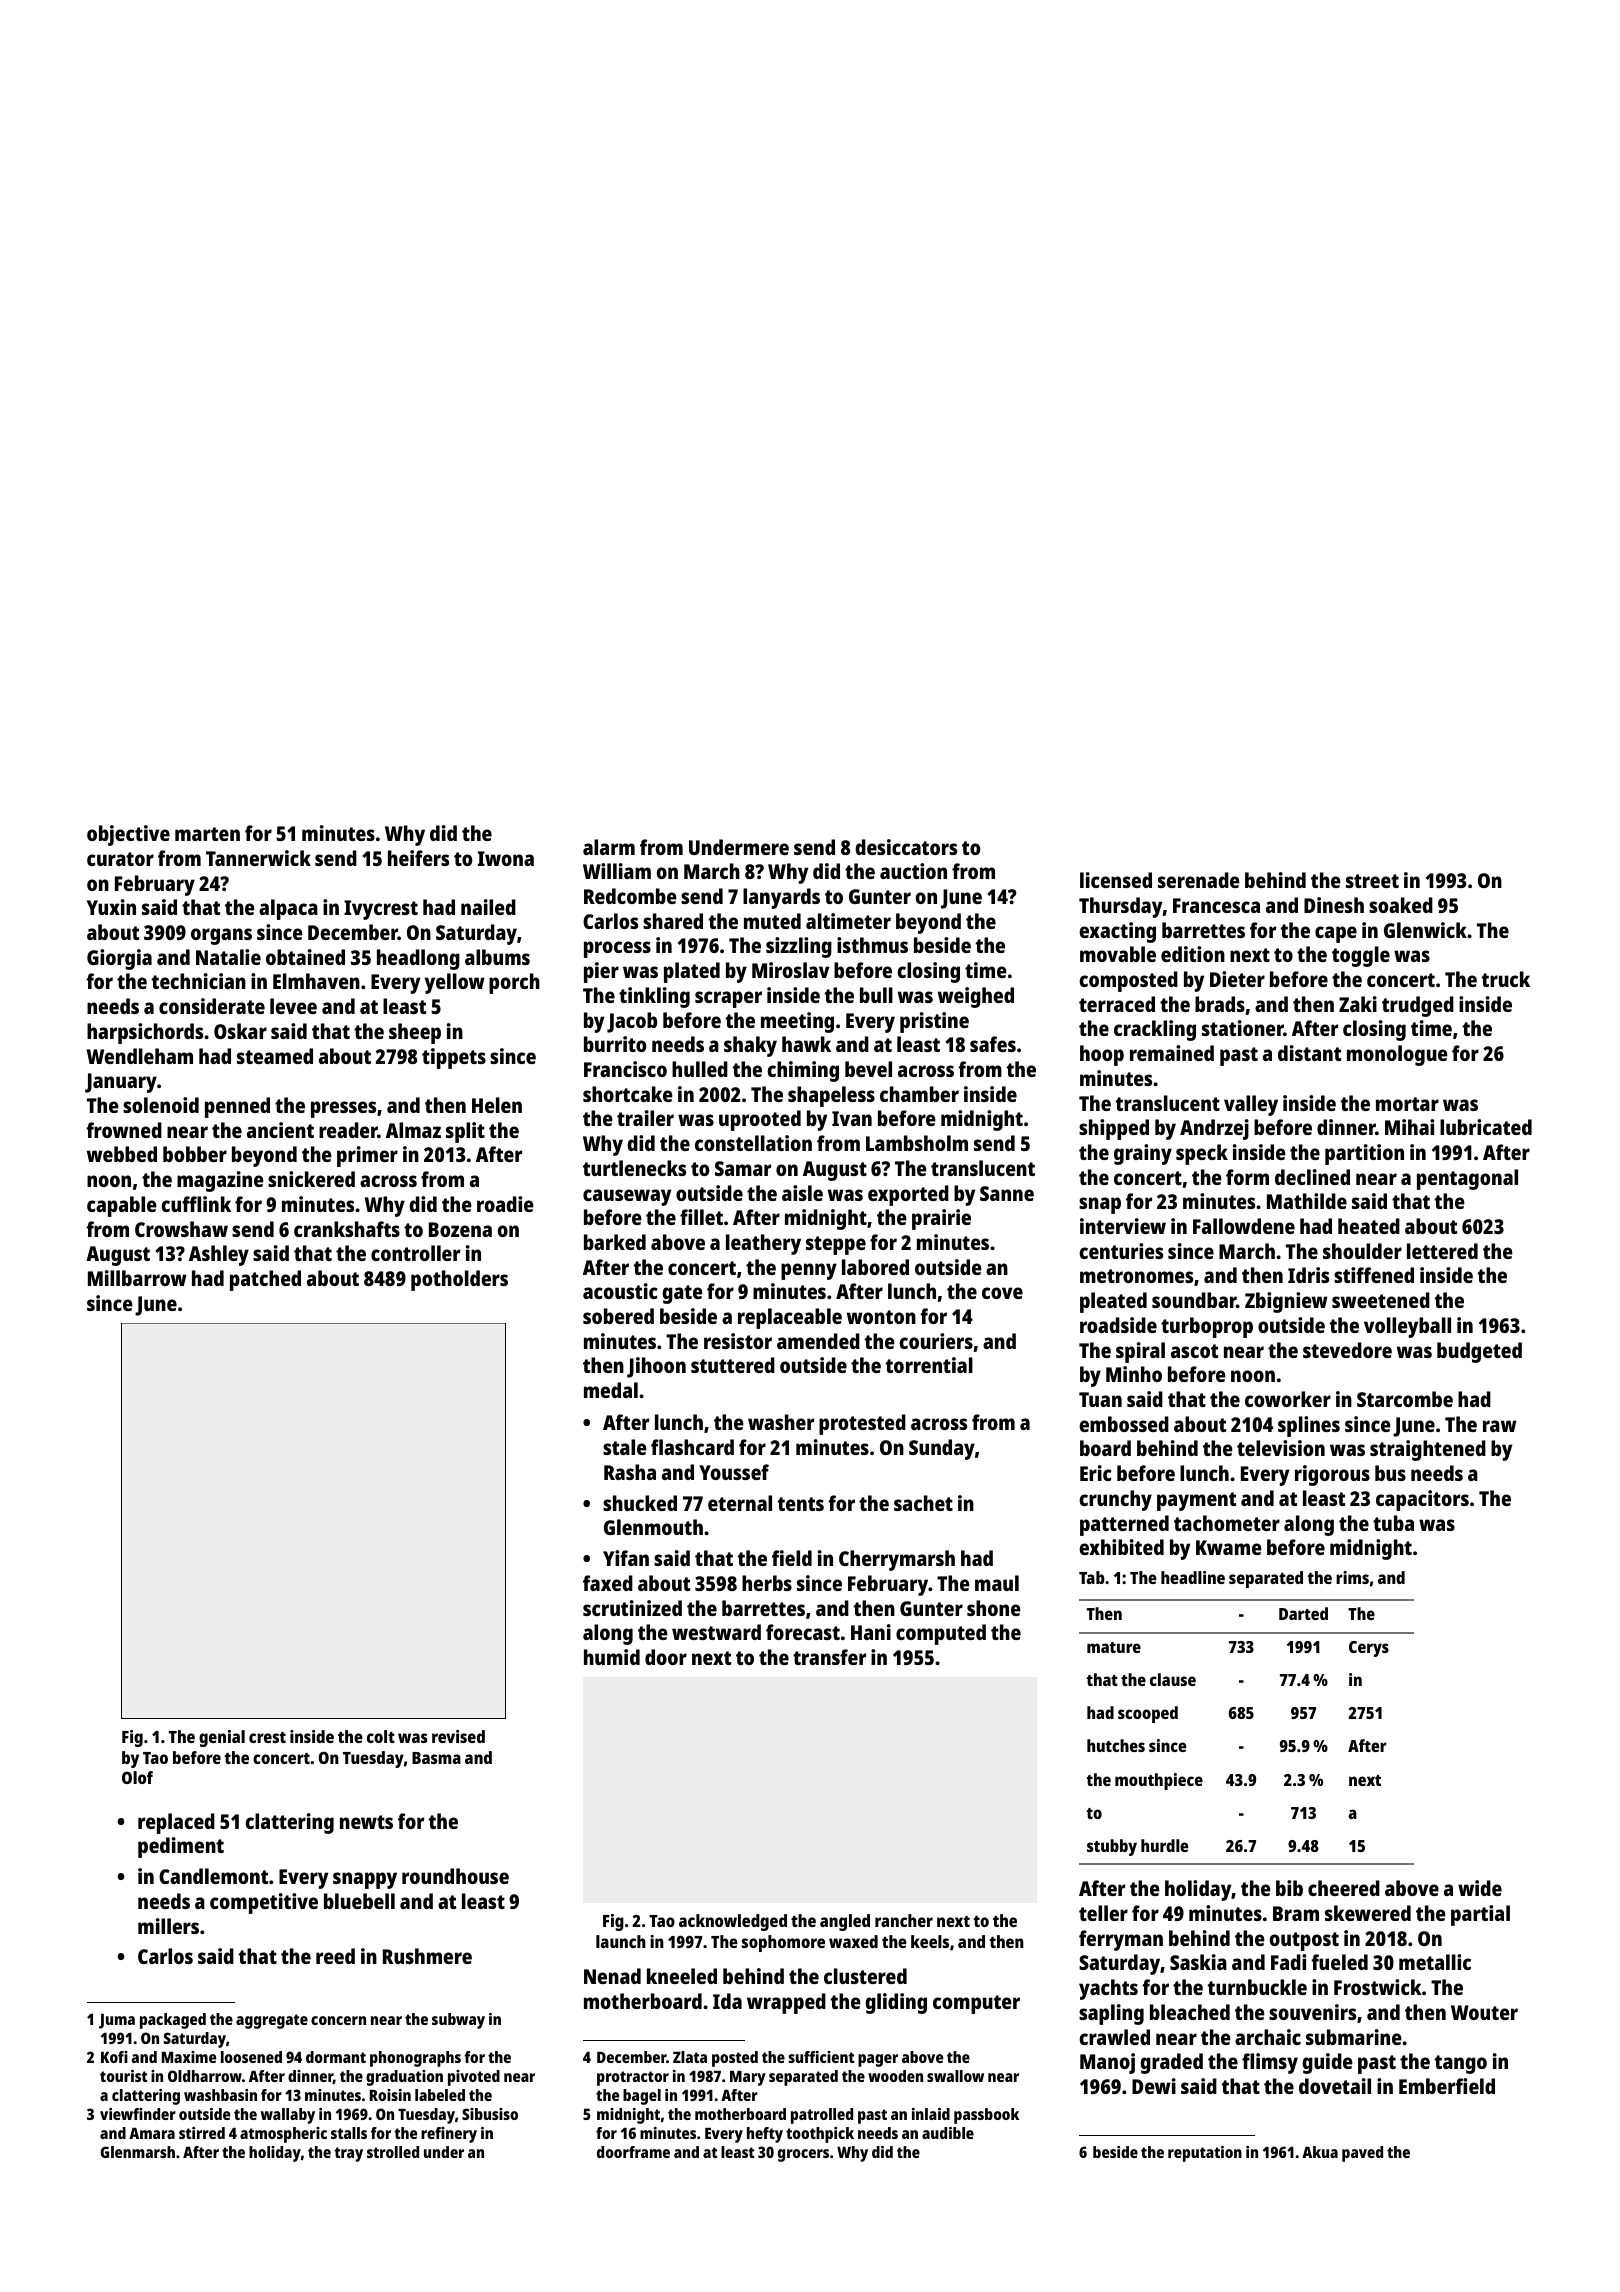 The width and height of the screenshot is (1620, 2292). What do you see at coordinates (418, 959) in the screenshot?
I see `headlong` at bounding box center [418, 959].
